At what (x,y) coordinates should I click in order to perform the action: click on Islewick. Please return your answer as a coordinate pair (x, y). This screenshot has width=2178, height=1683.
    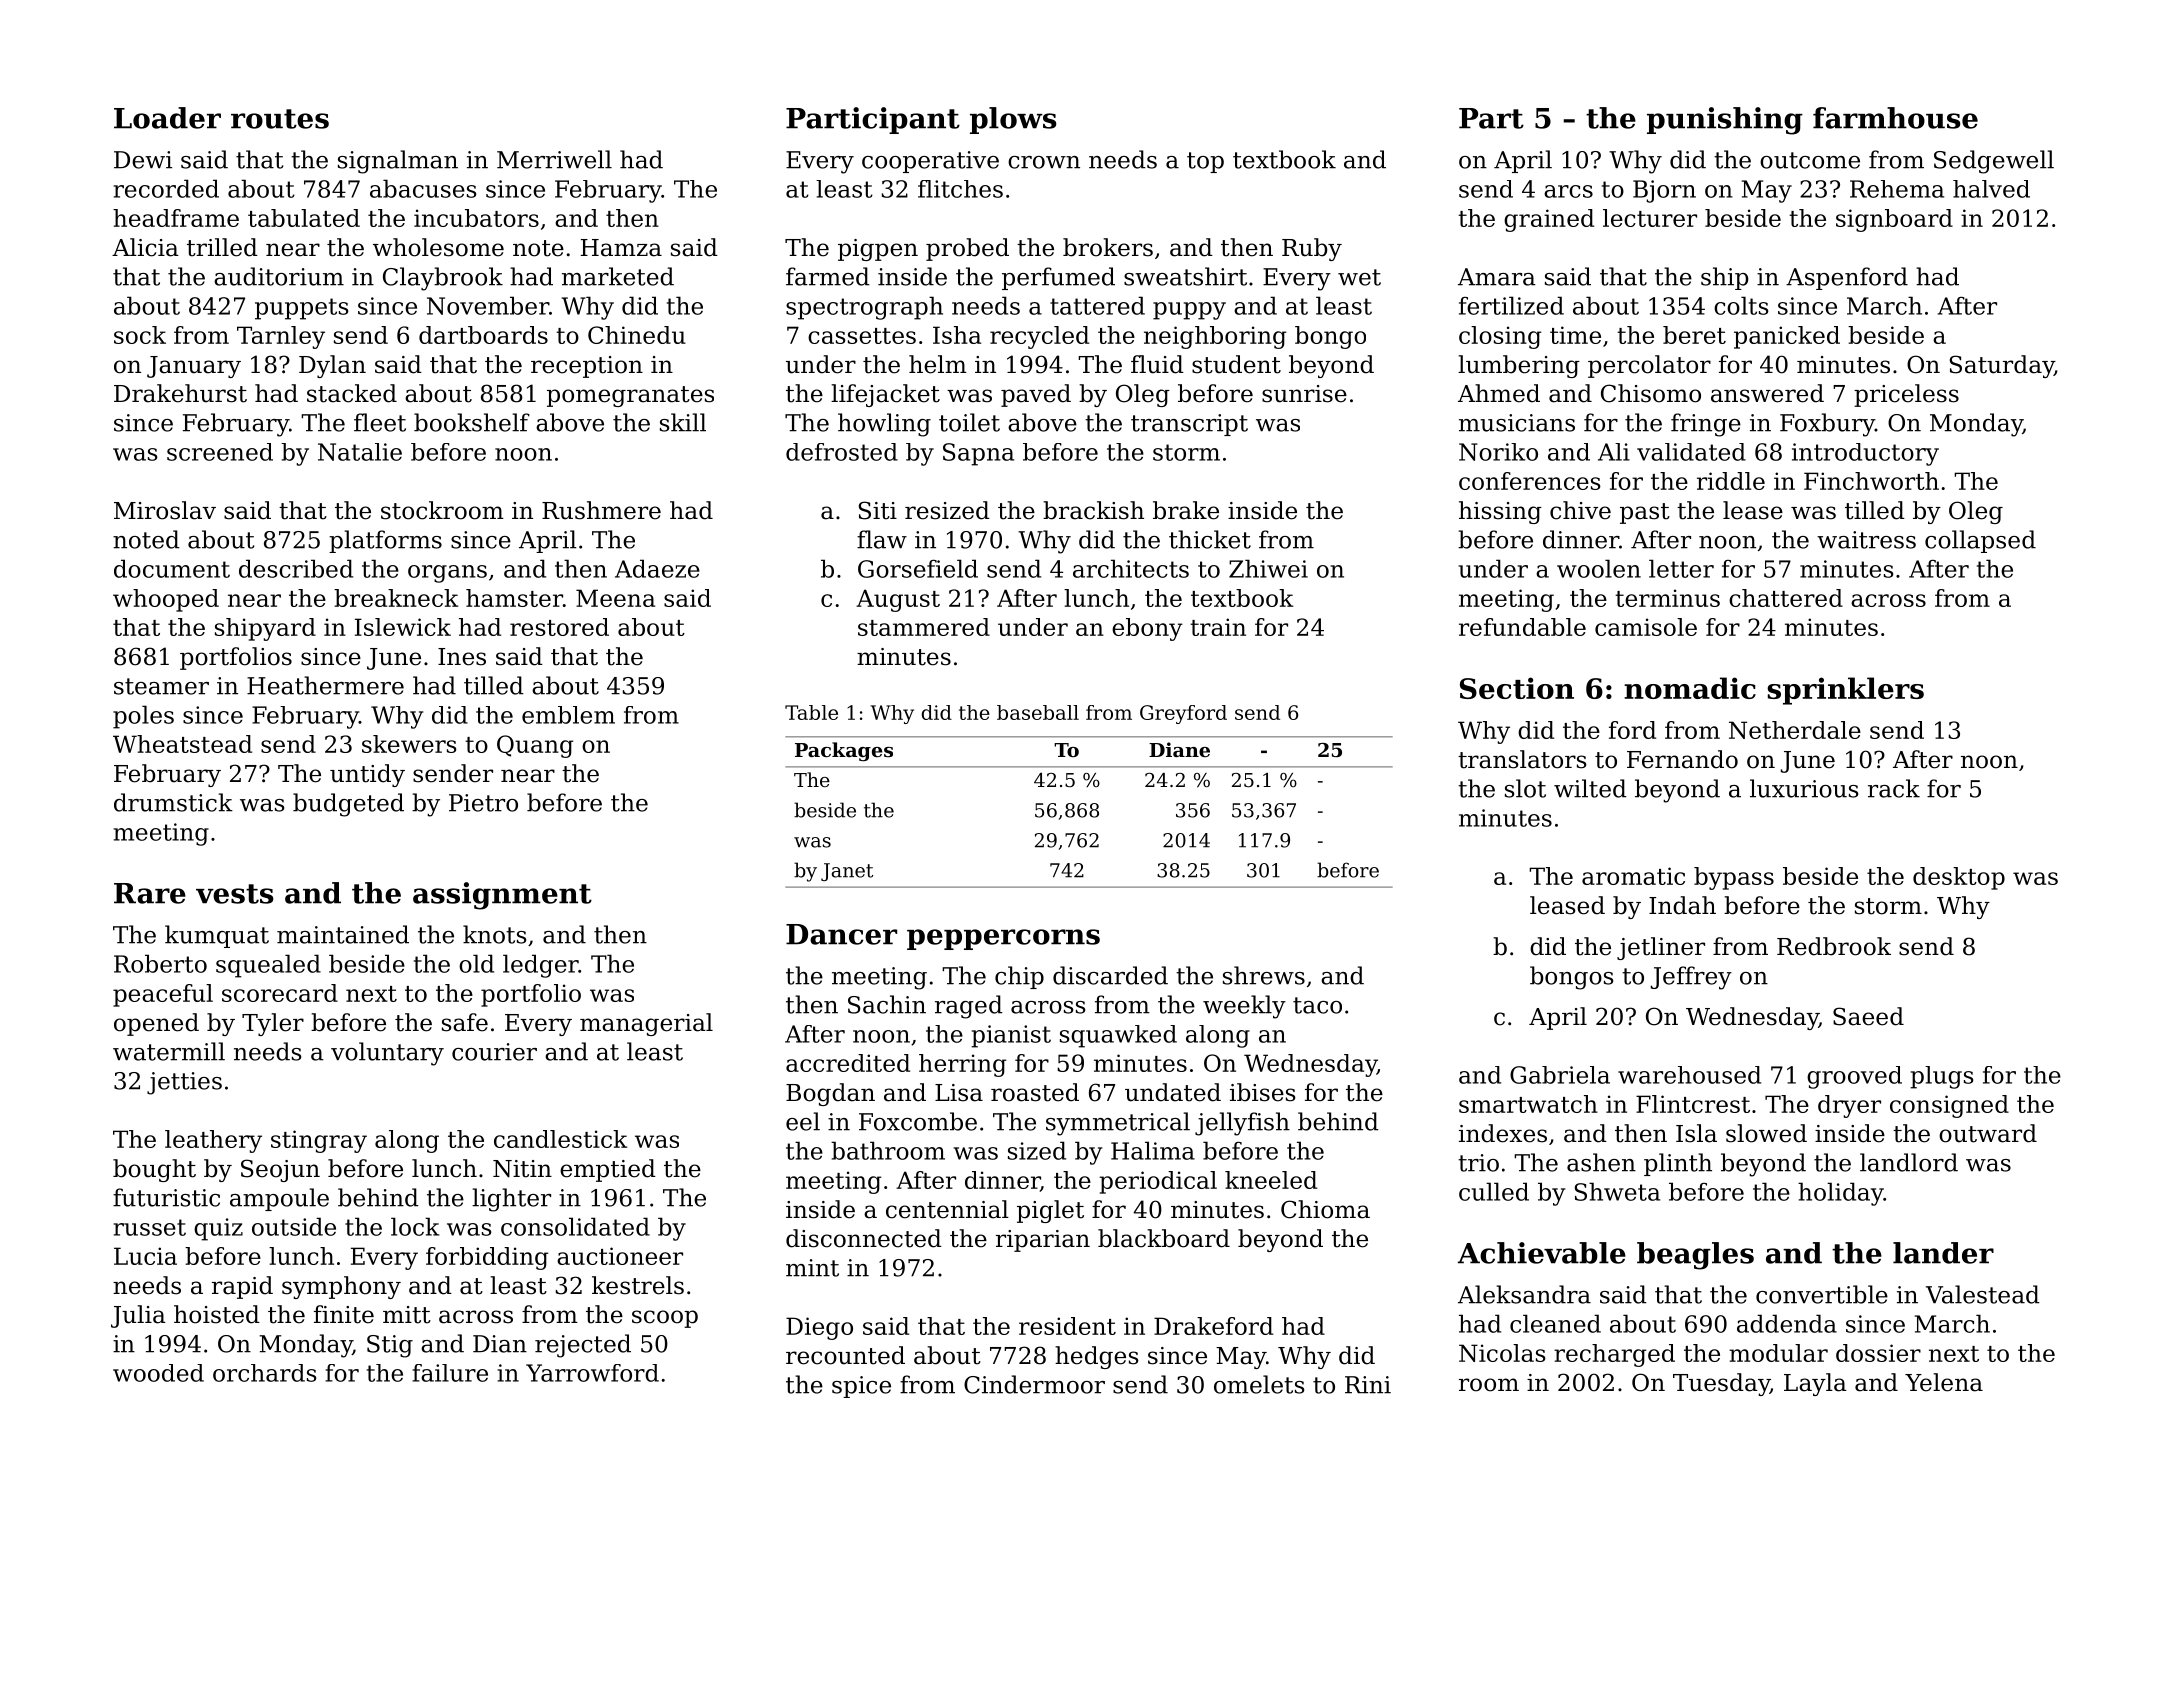
    Looking at the image, I should click on (403, 627).
